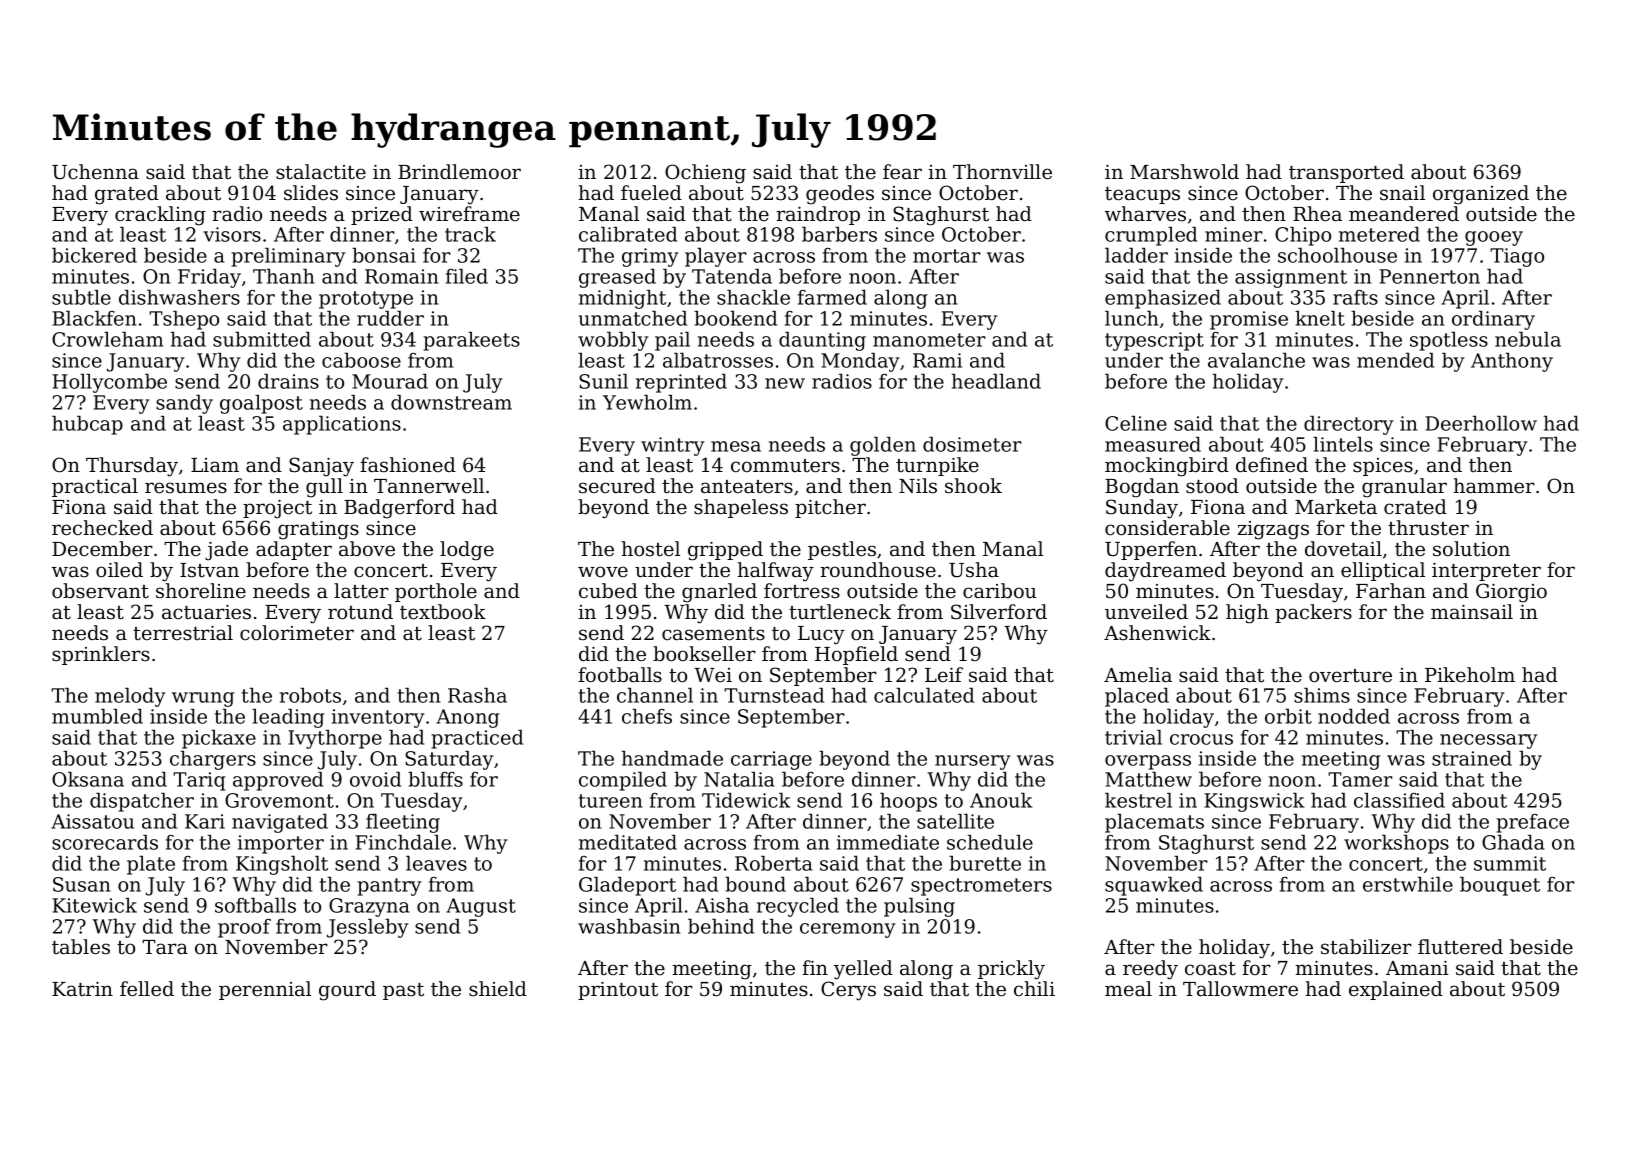  Describe the element at coordinates (818, 215) in the screenshot. I see `raindrop` at that location.
